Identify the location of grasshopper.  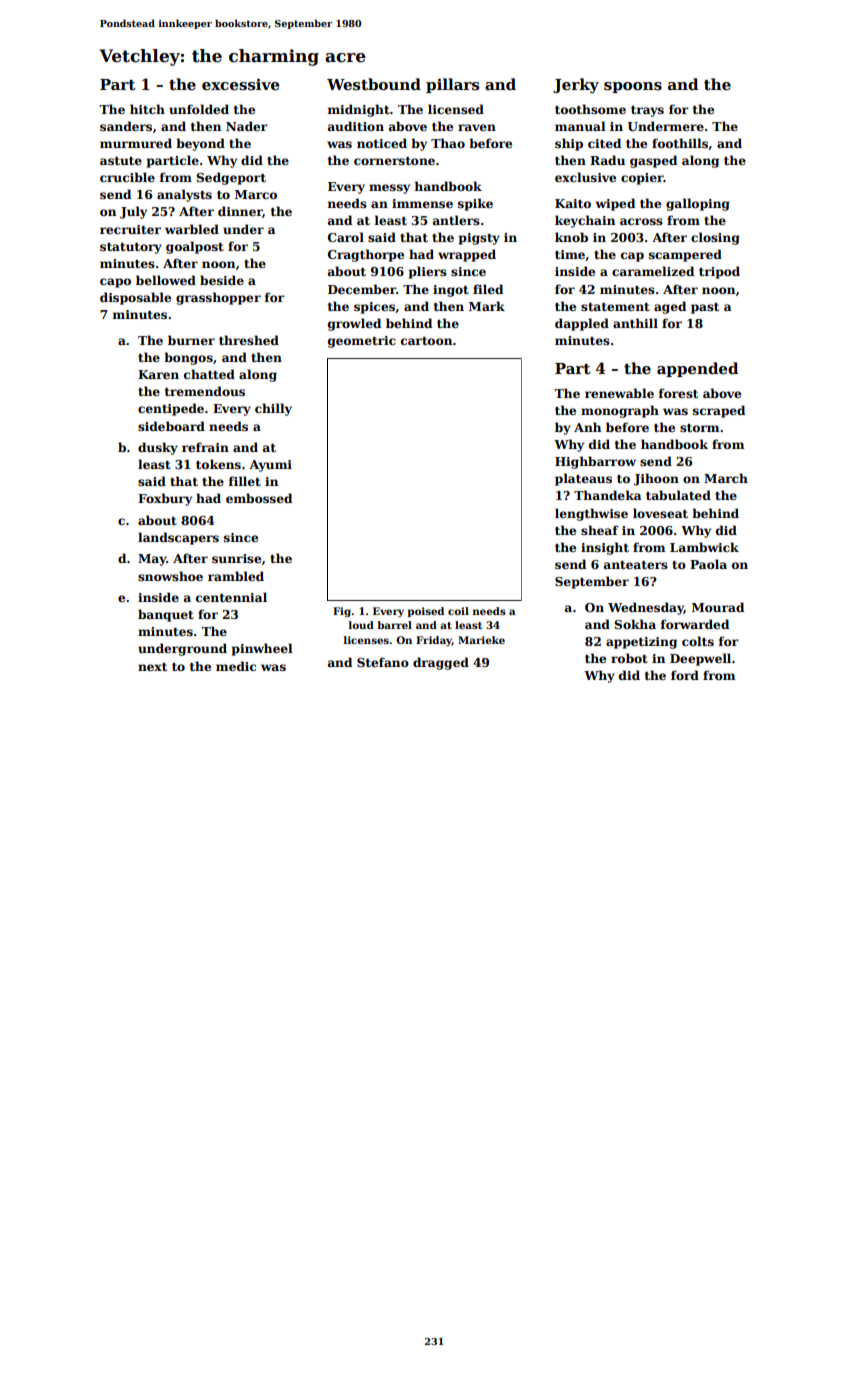
(218, 298).
